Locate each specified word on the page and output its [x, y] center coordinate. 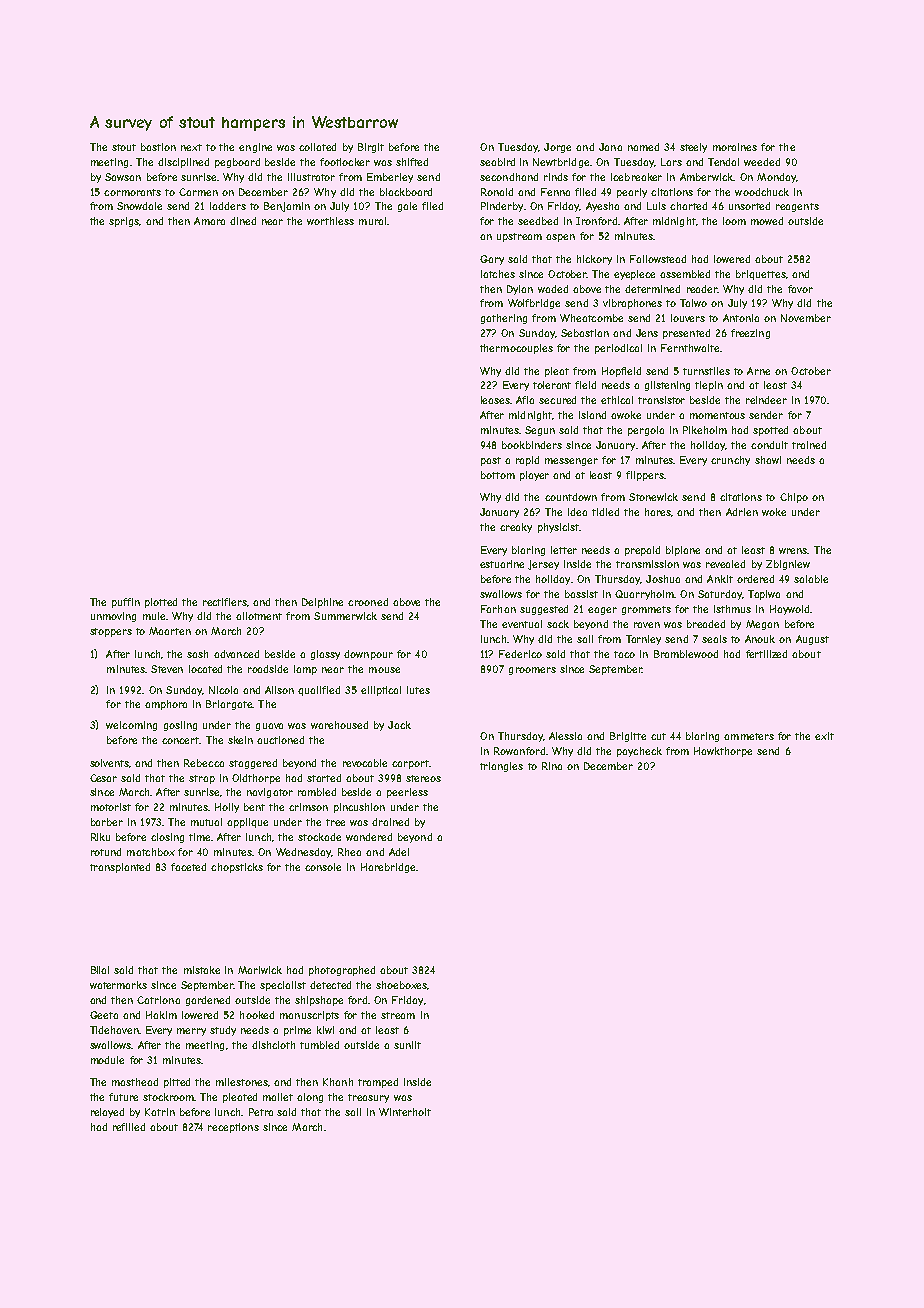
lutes [418, 690]
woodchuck [762, 192]
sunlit [407, 1045]
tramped [378, 1083]
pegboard [237, 163]
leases [495, 400]
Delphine [322, 603]
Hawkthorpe [723, 752]
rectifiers [225, 602]
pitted [177, 1083]
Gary [492, 260]
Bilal [100, 970]
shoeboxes [401, 985]
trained [809, 445]
